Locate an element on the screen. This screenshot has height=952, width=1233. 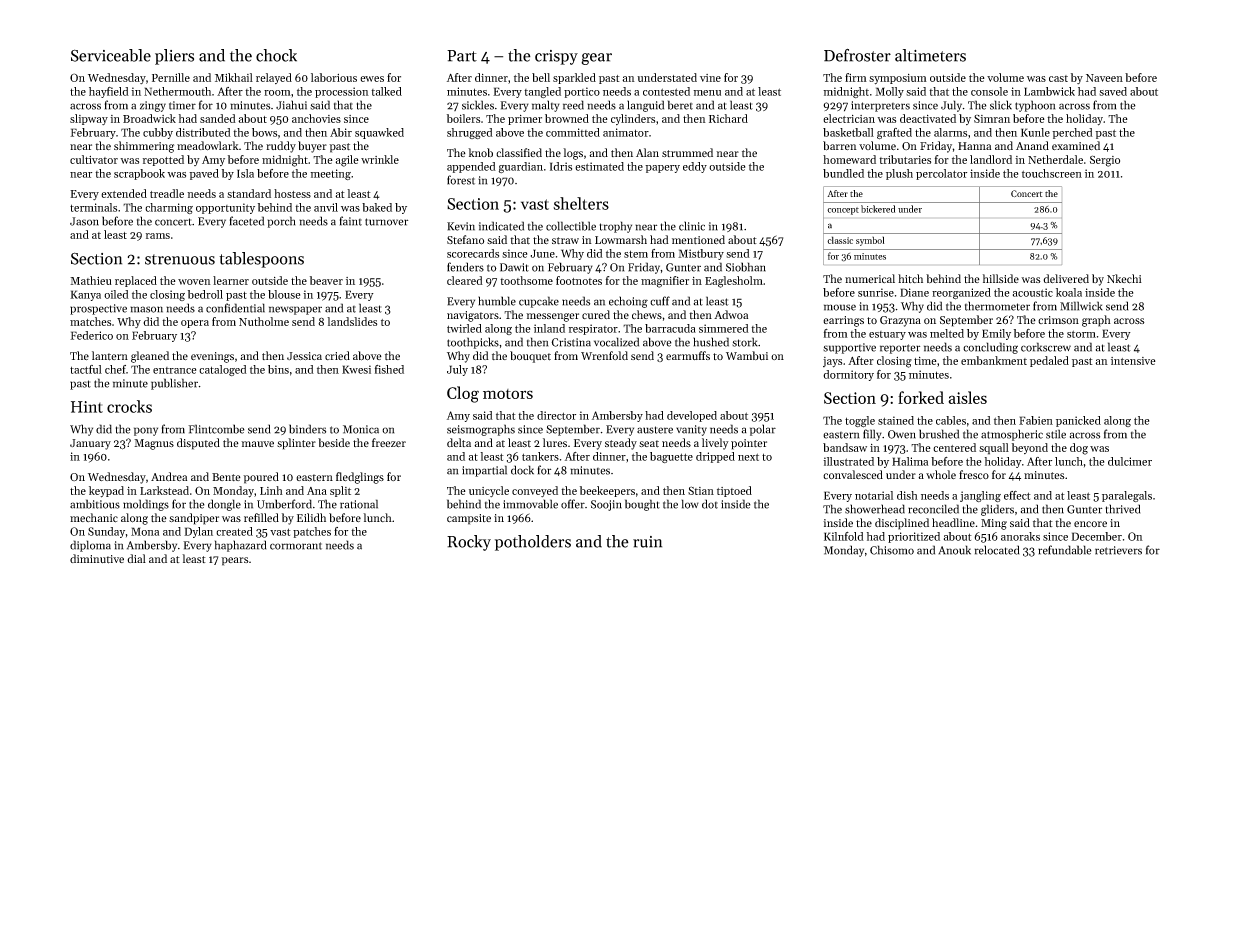
faint is located at coordinates (351, 221).
